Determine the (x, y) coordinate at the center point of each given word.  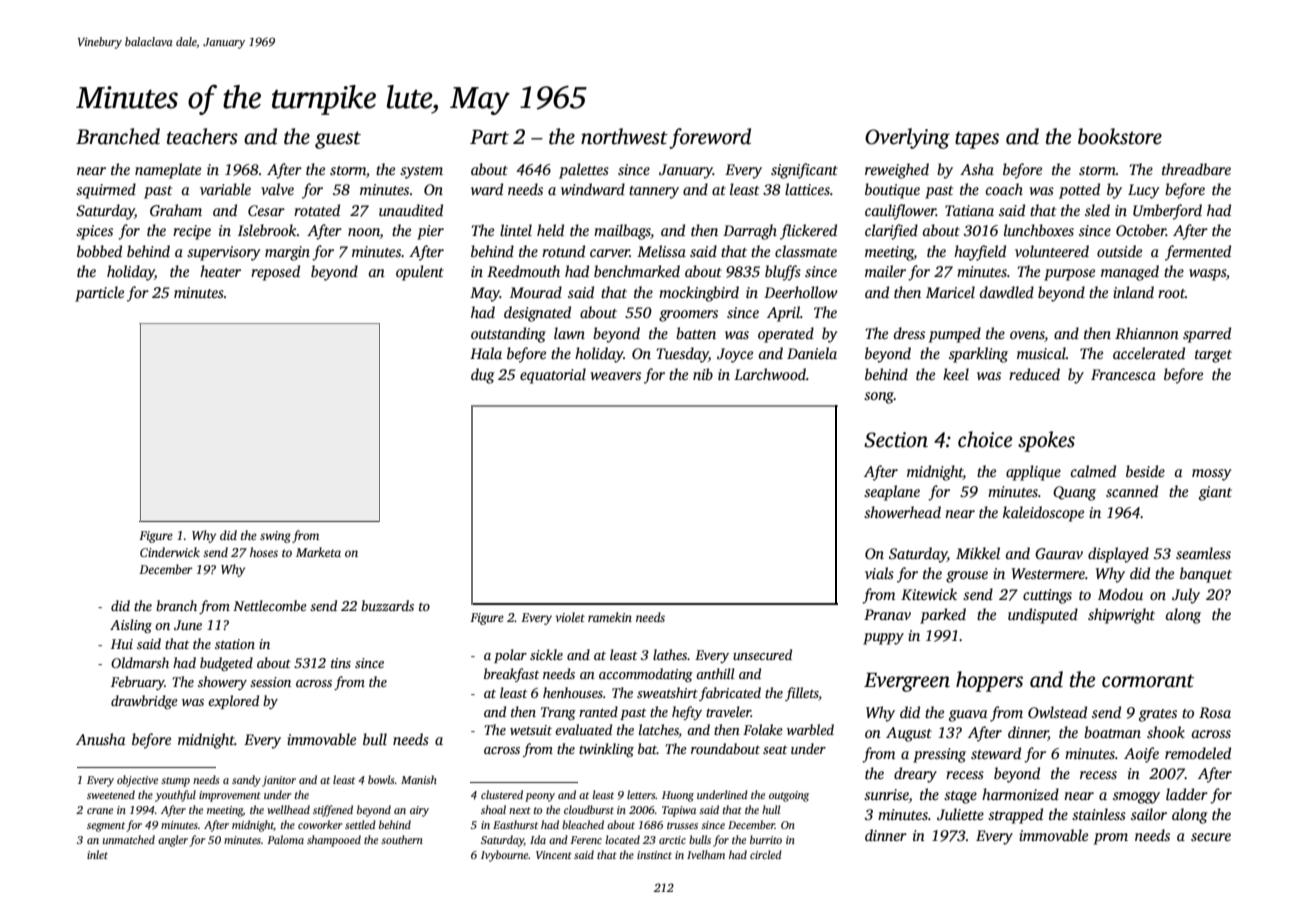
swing (275, 537)
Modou (1120, 594)
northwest (624, 136)
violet (570, 617)
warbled (810, 729)
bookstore (1120, 136)
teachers (202, 136)
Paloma (285, 839)
